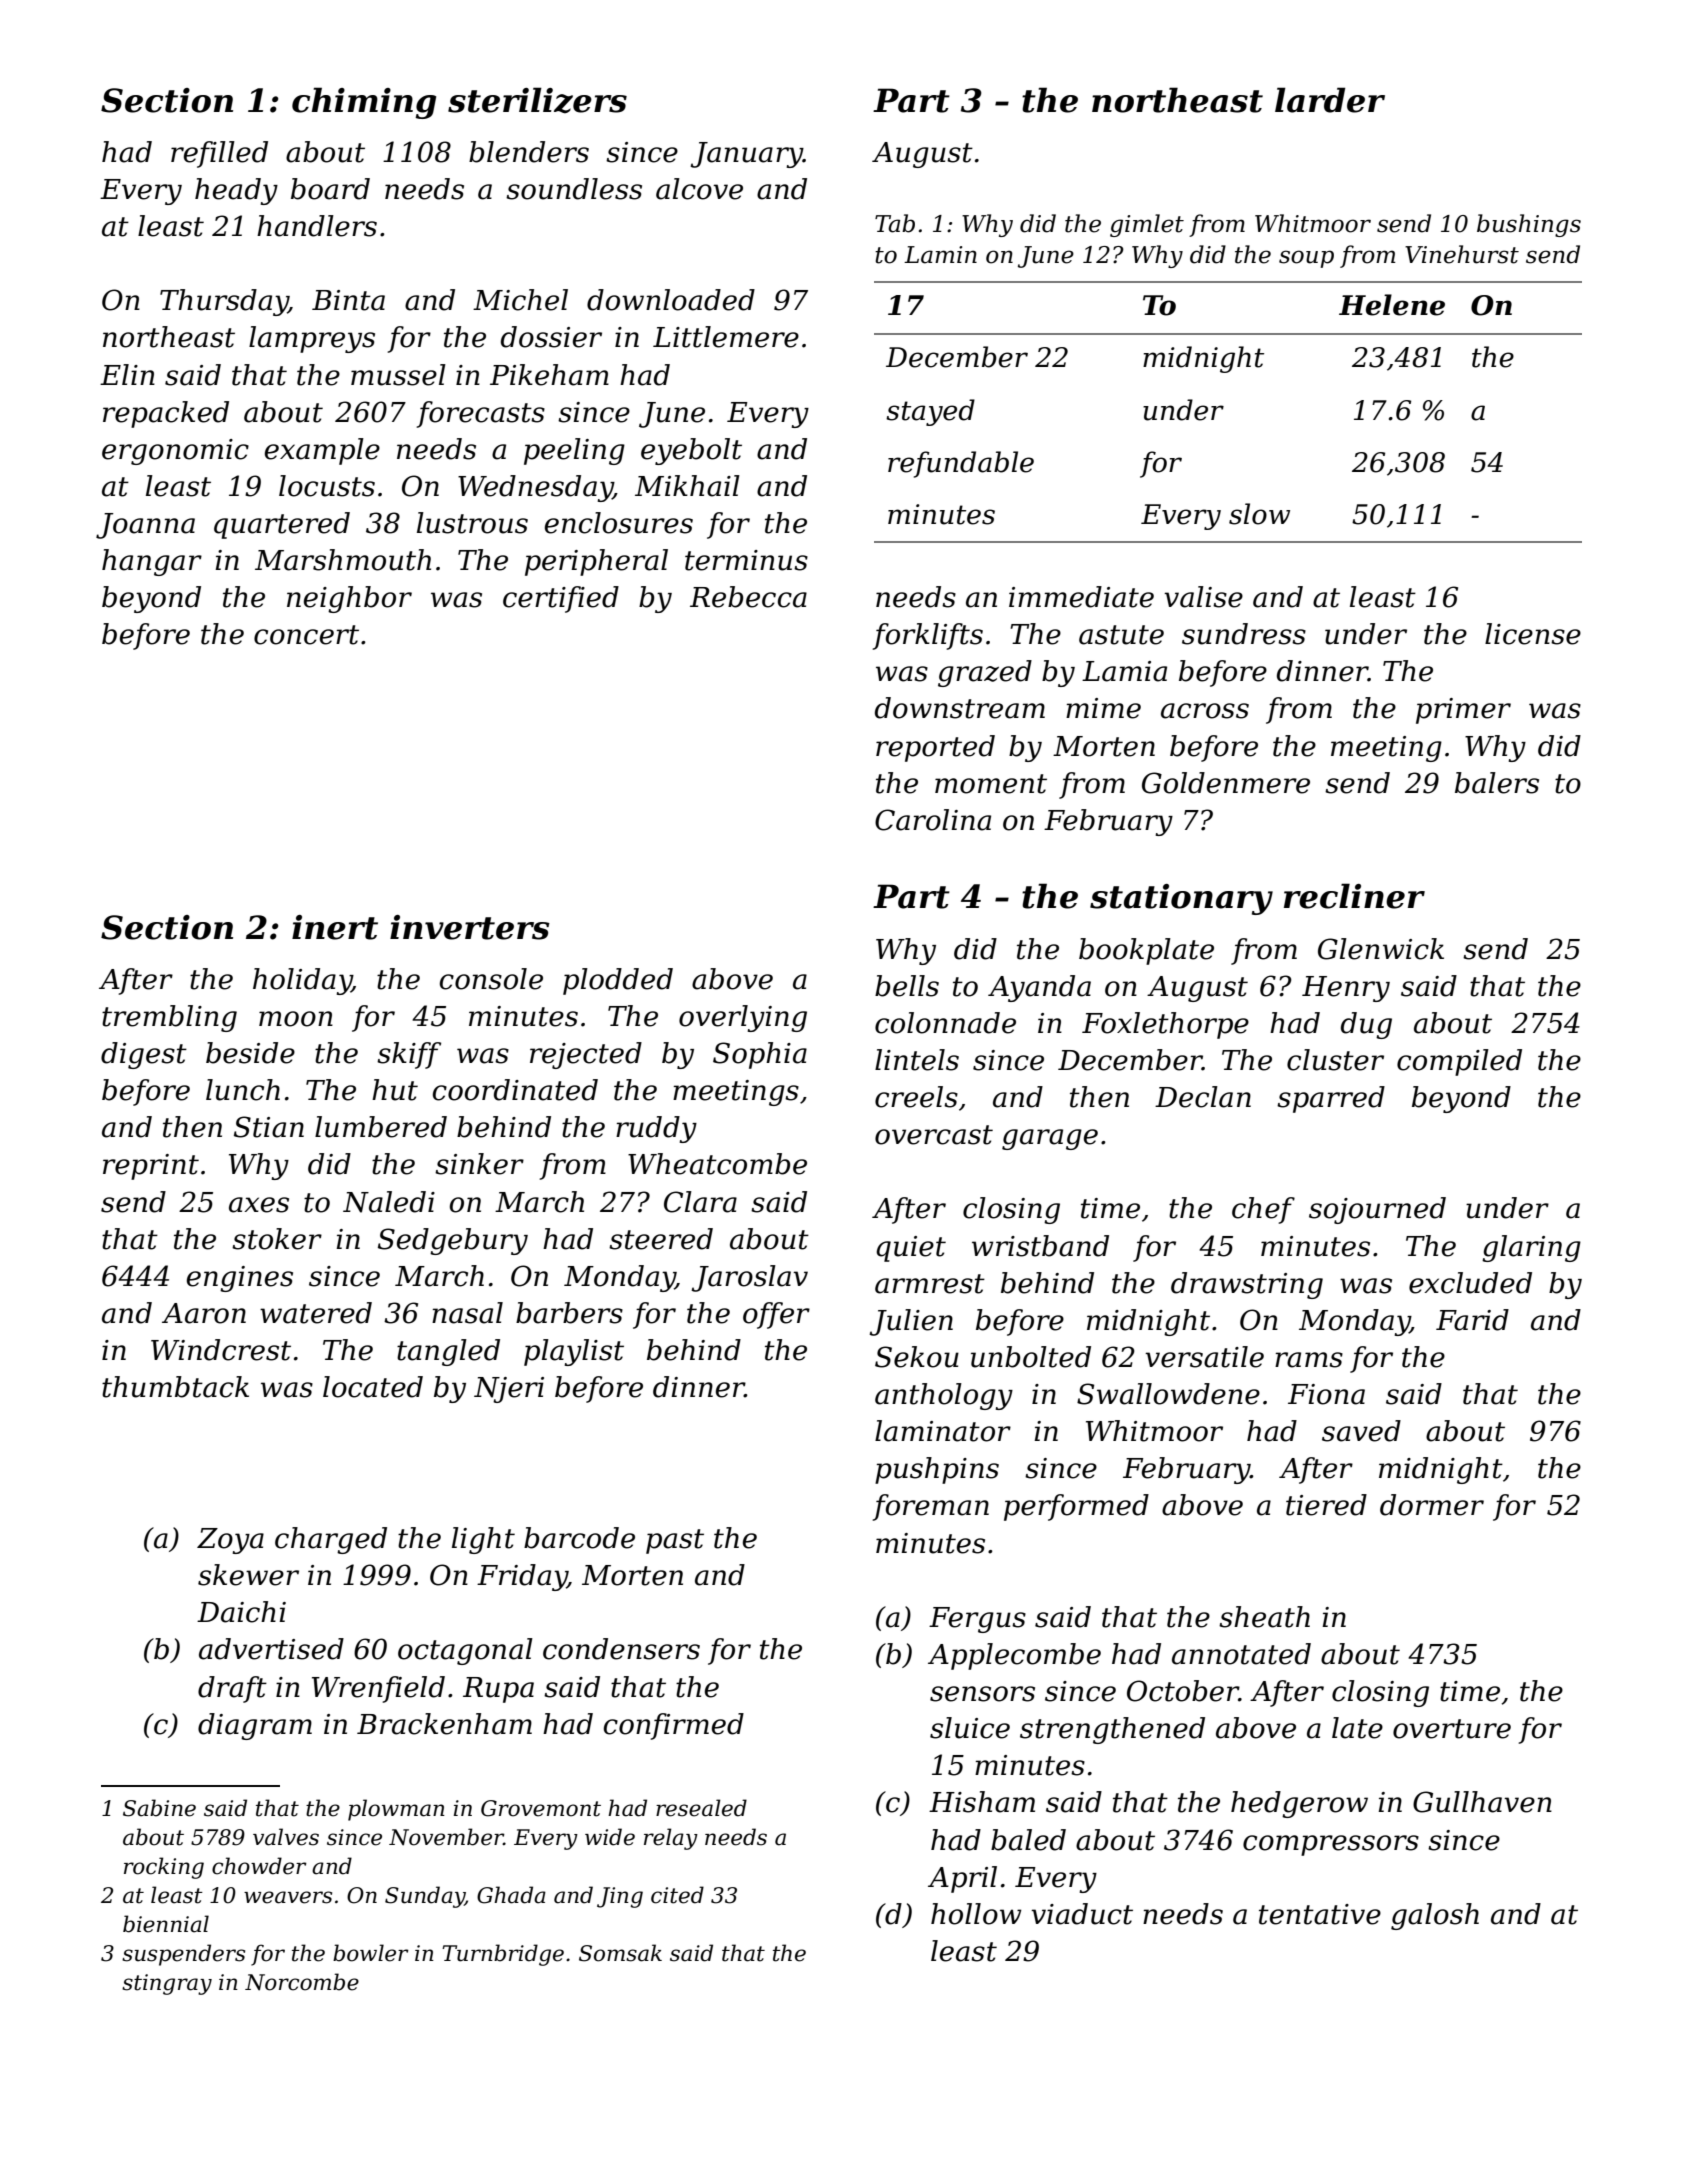 The width and height of the screenshot is (1683, 2178). I want to click on hollow, so click(976, 1914).
